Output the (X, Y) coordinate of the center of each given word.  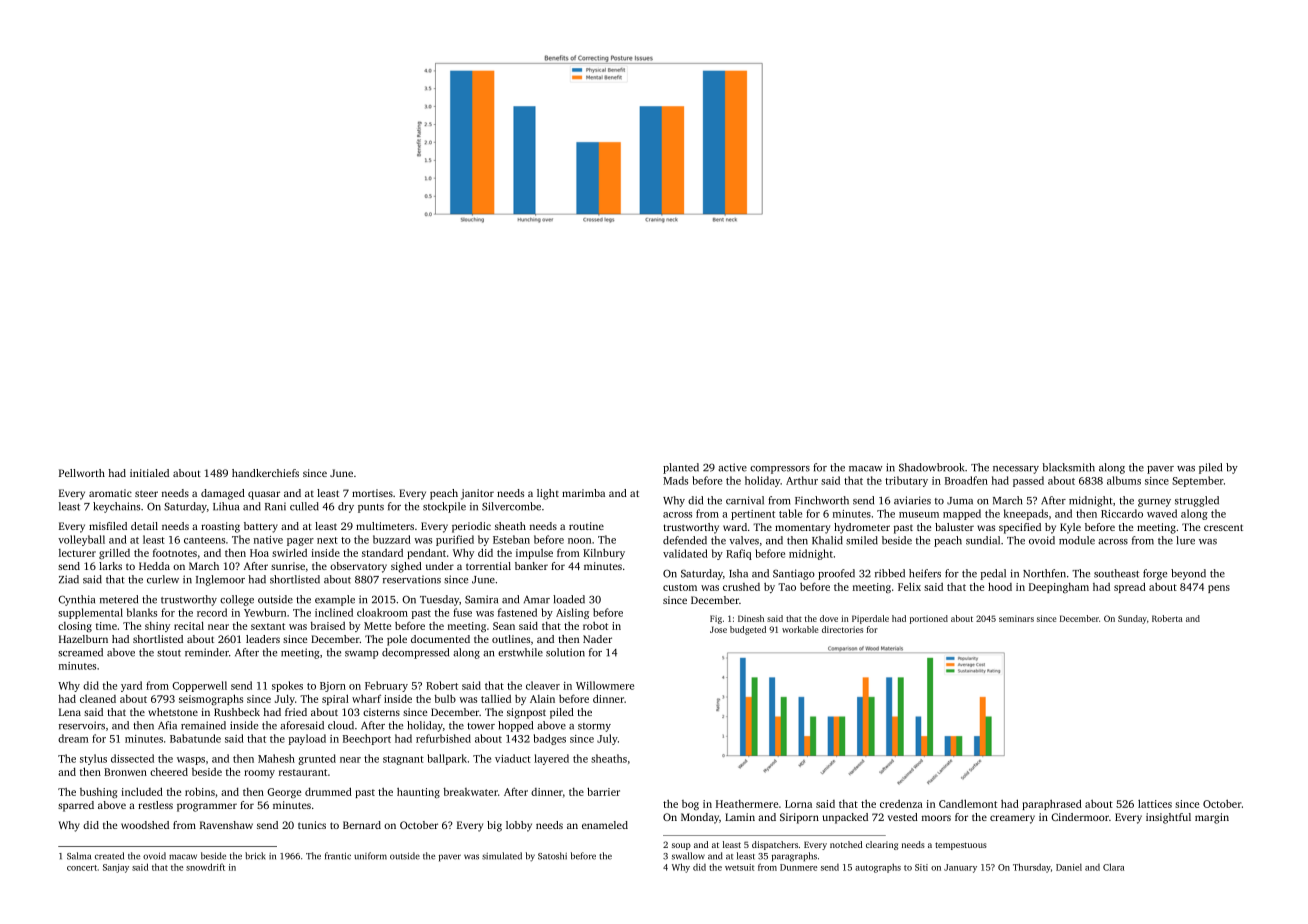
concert (82, 868)
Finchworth (822, 500)
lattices (1155, 803)
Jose (718, 629)
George (284, 793)
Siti (921, 867)
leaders (263, 639)
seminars (1016, 618)
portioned (929, 619)
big (494, 826)
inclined (334, 612)
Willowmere (605, 685)
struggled (1197, 501)
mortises (372, 493)
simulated (502, 856)
